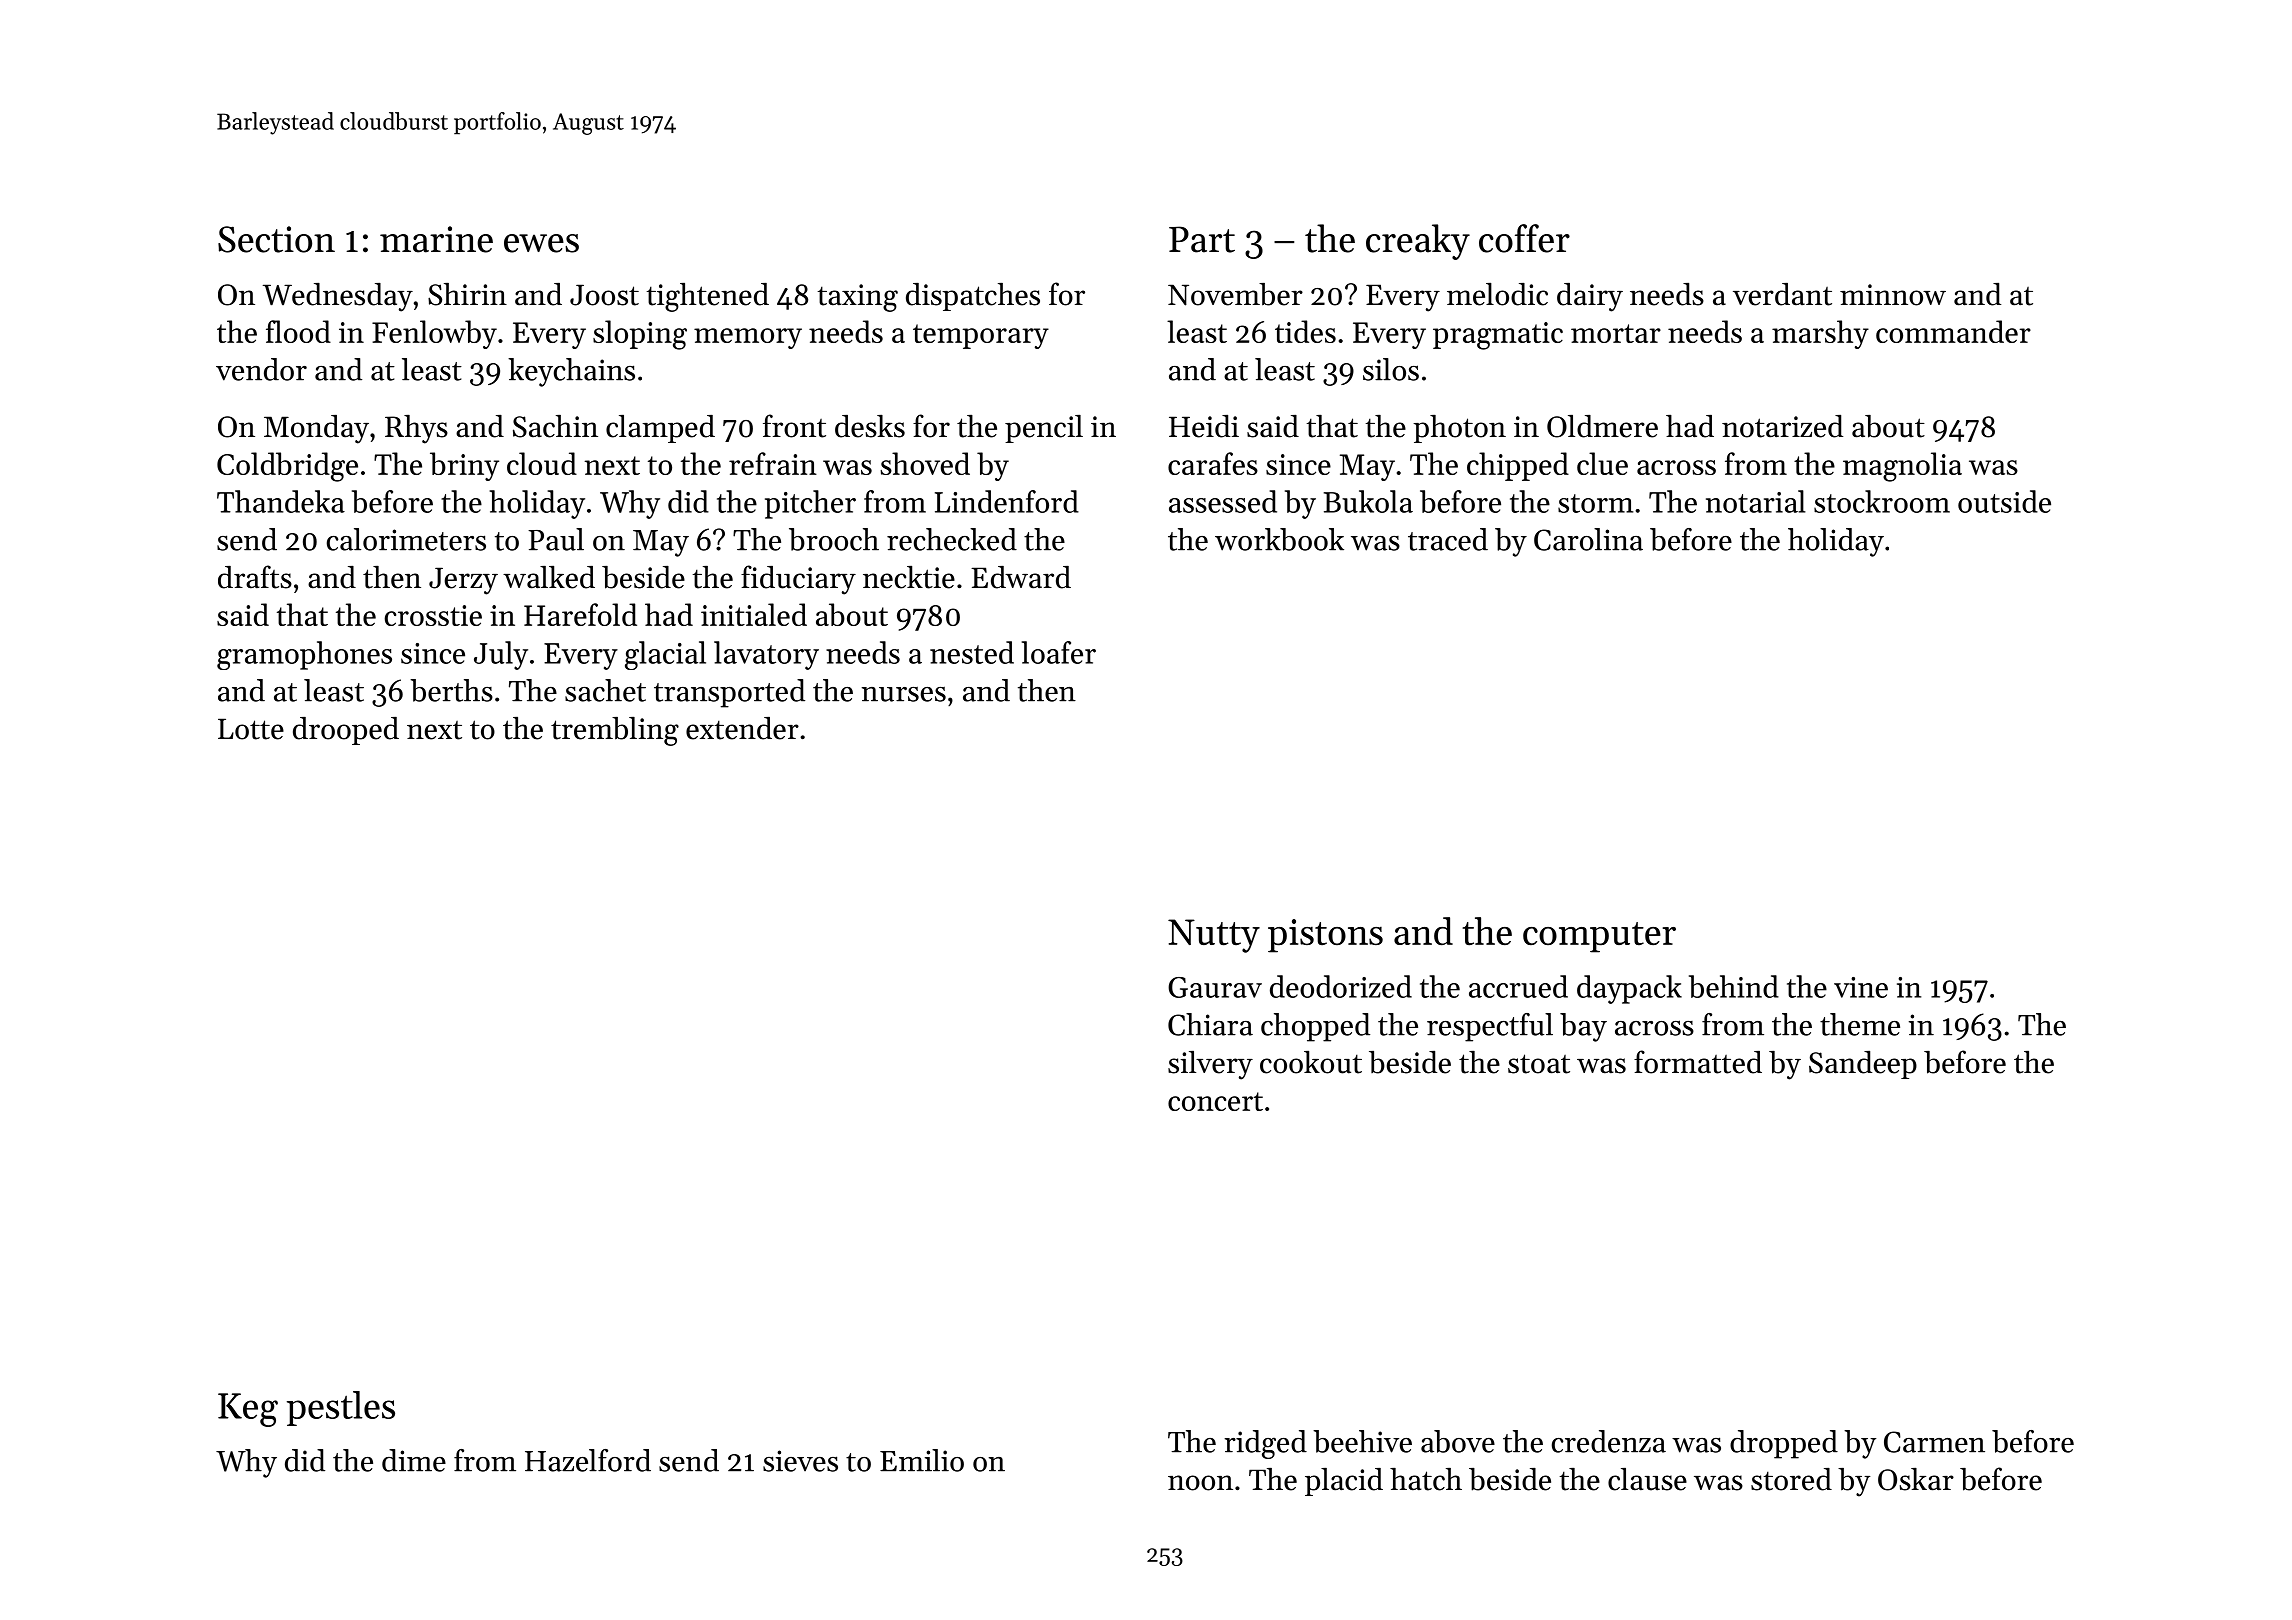 The image size is (2292, 1620). Describe the element at coordinates (1266, 1444) in the screenshot. I see `ridged` at that location.
